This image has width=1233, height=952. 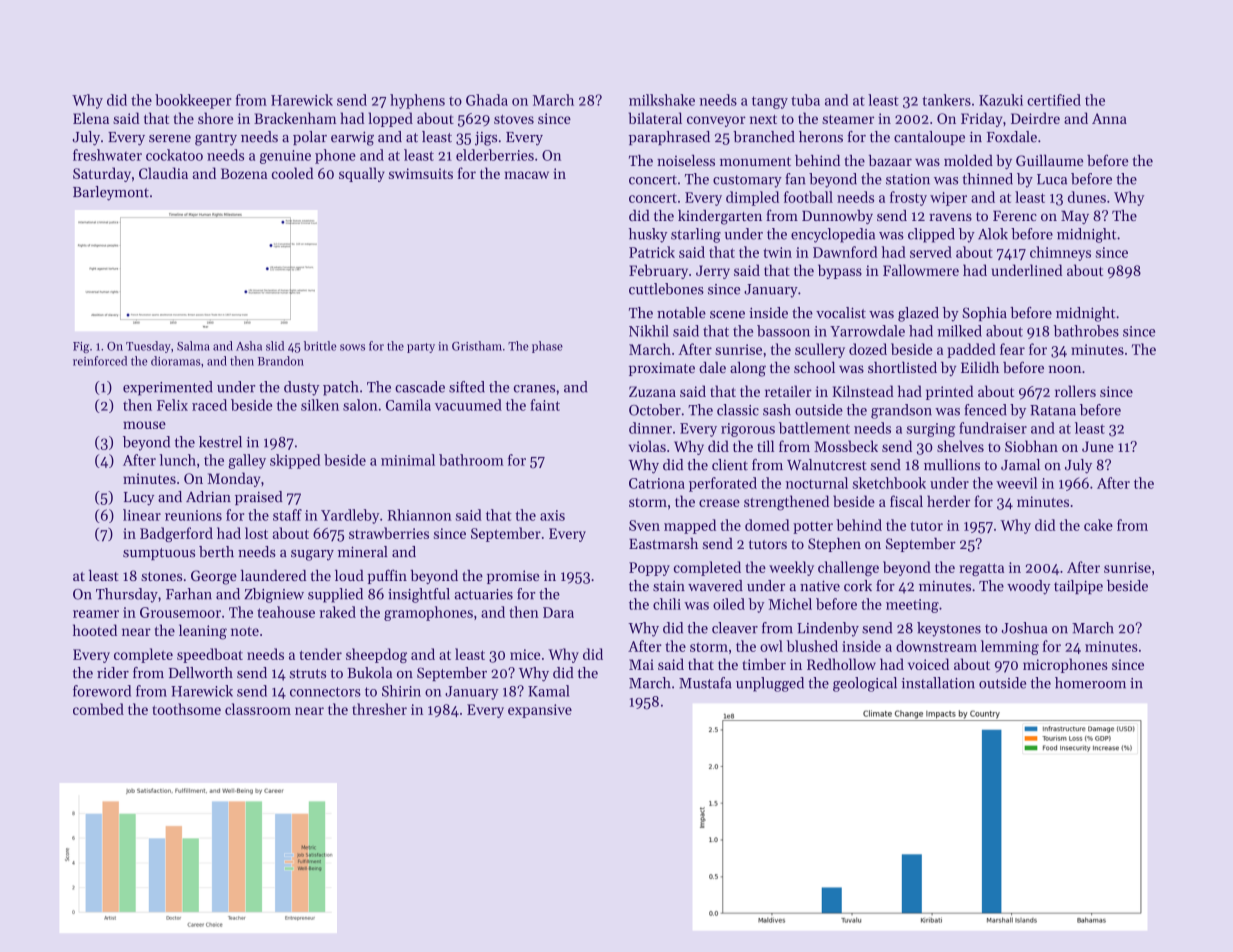 I want to click on actuaries, so click(x=483, y=594).
